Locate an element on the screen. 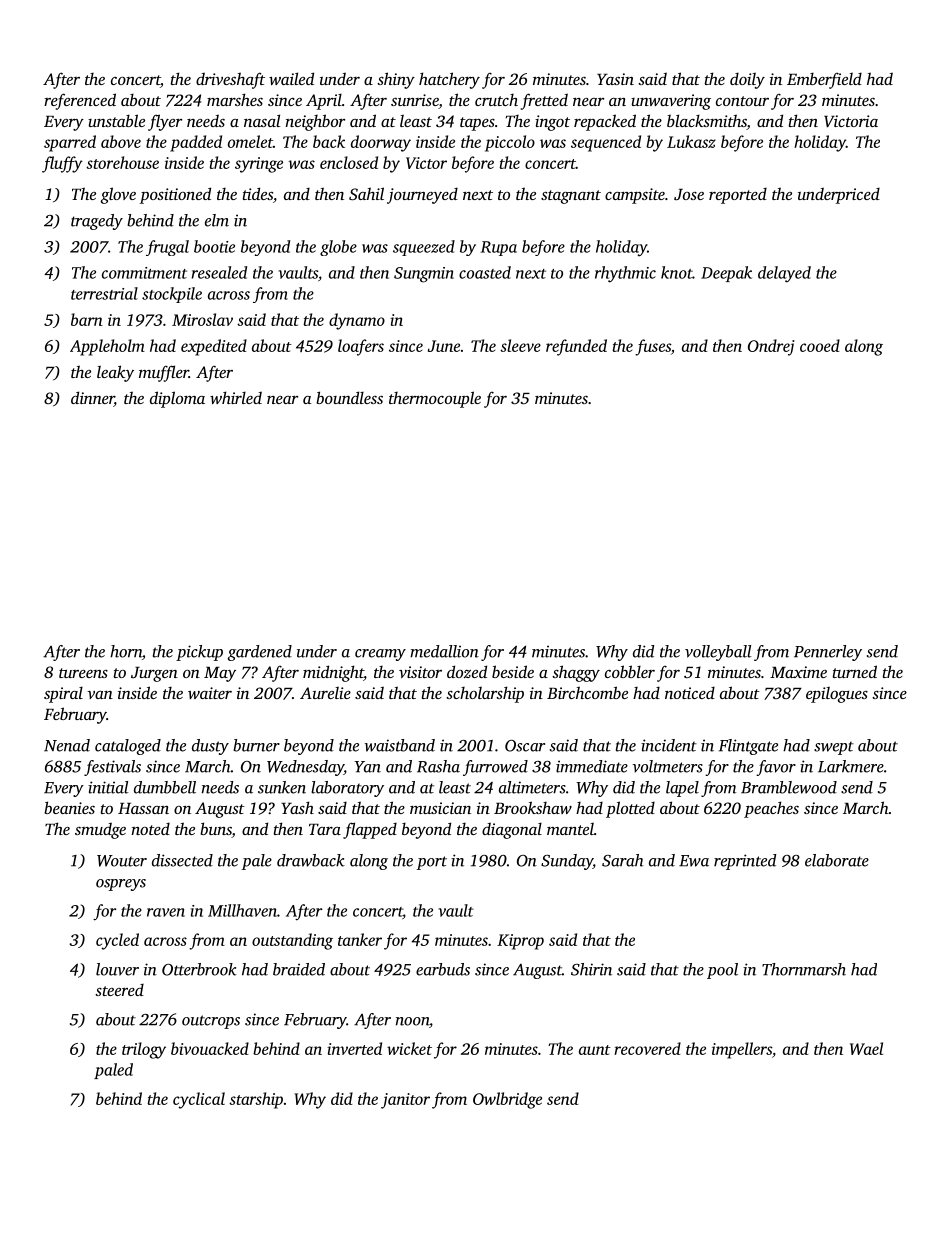 Image resolution: width=952 pixels, height=1233 pixels. barn is located at coordinates (87, 319).
